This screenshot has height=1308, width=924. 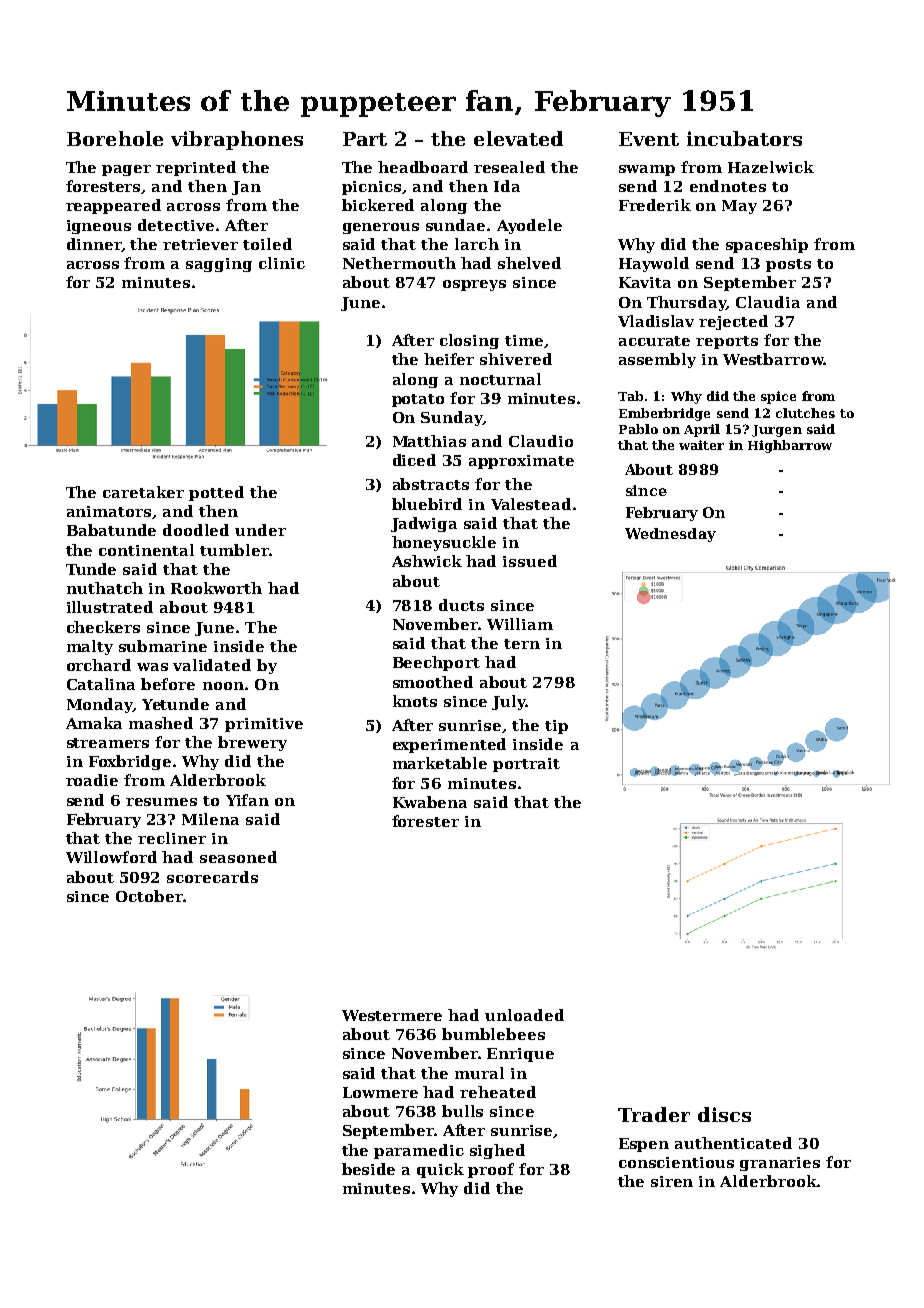 I want to click on roadie, so click(x=92, y=780).
